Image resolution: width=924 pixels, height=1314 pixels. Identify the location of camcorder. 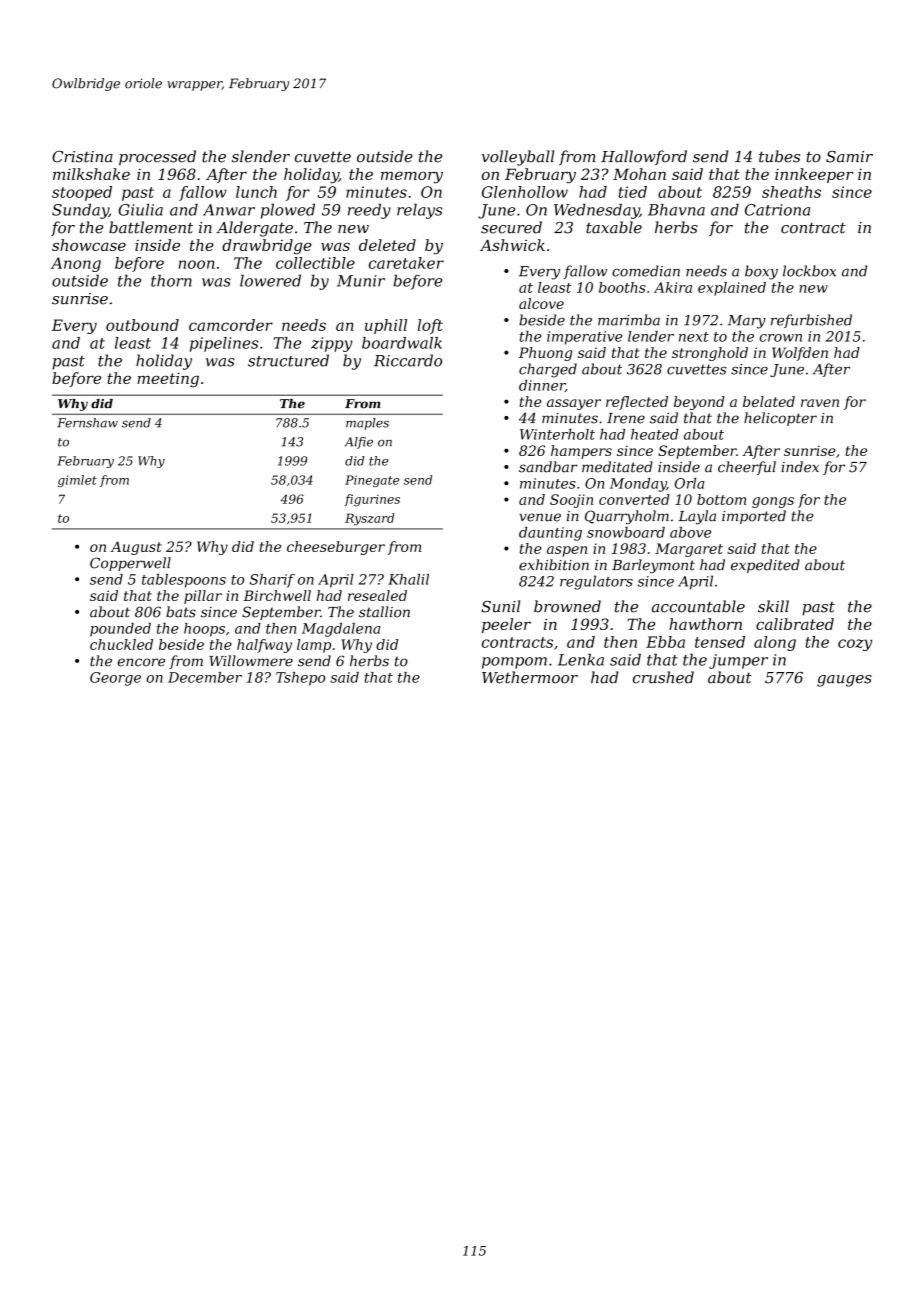
(231, 325).
